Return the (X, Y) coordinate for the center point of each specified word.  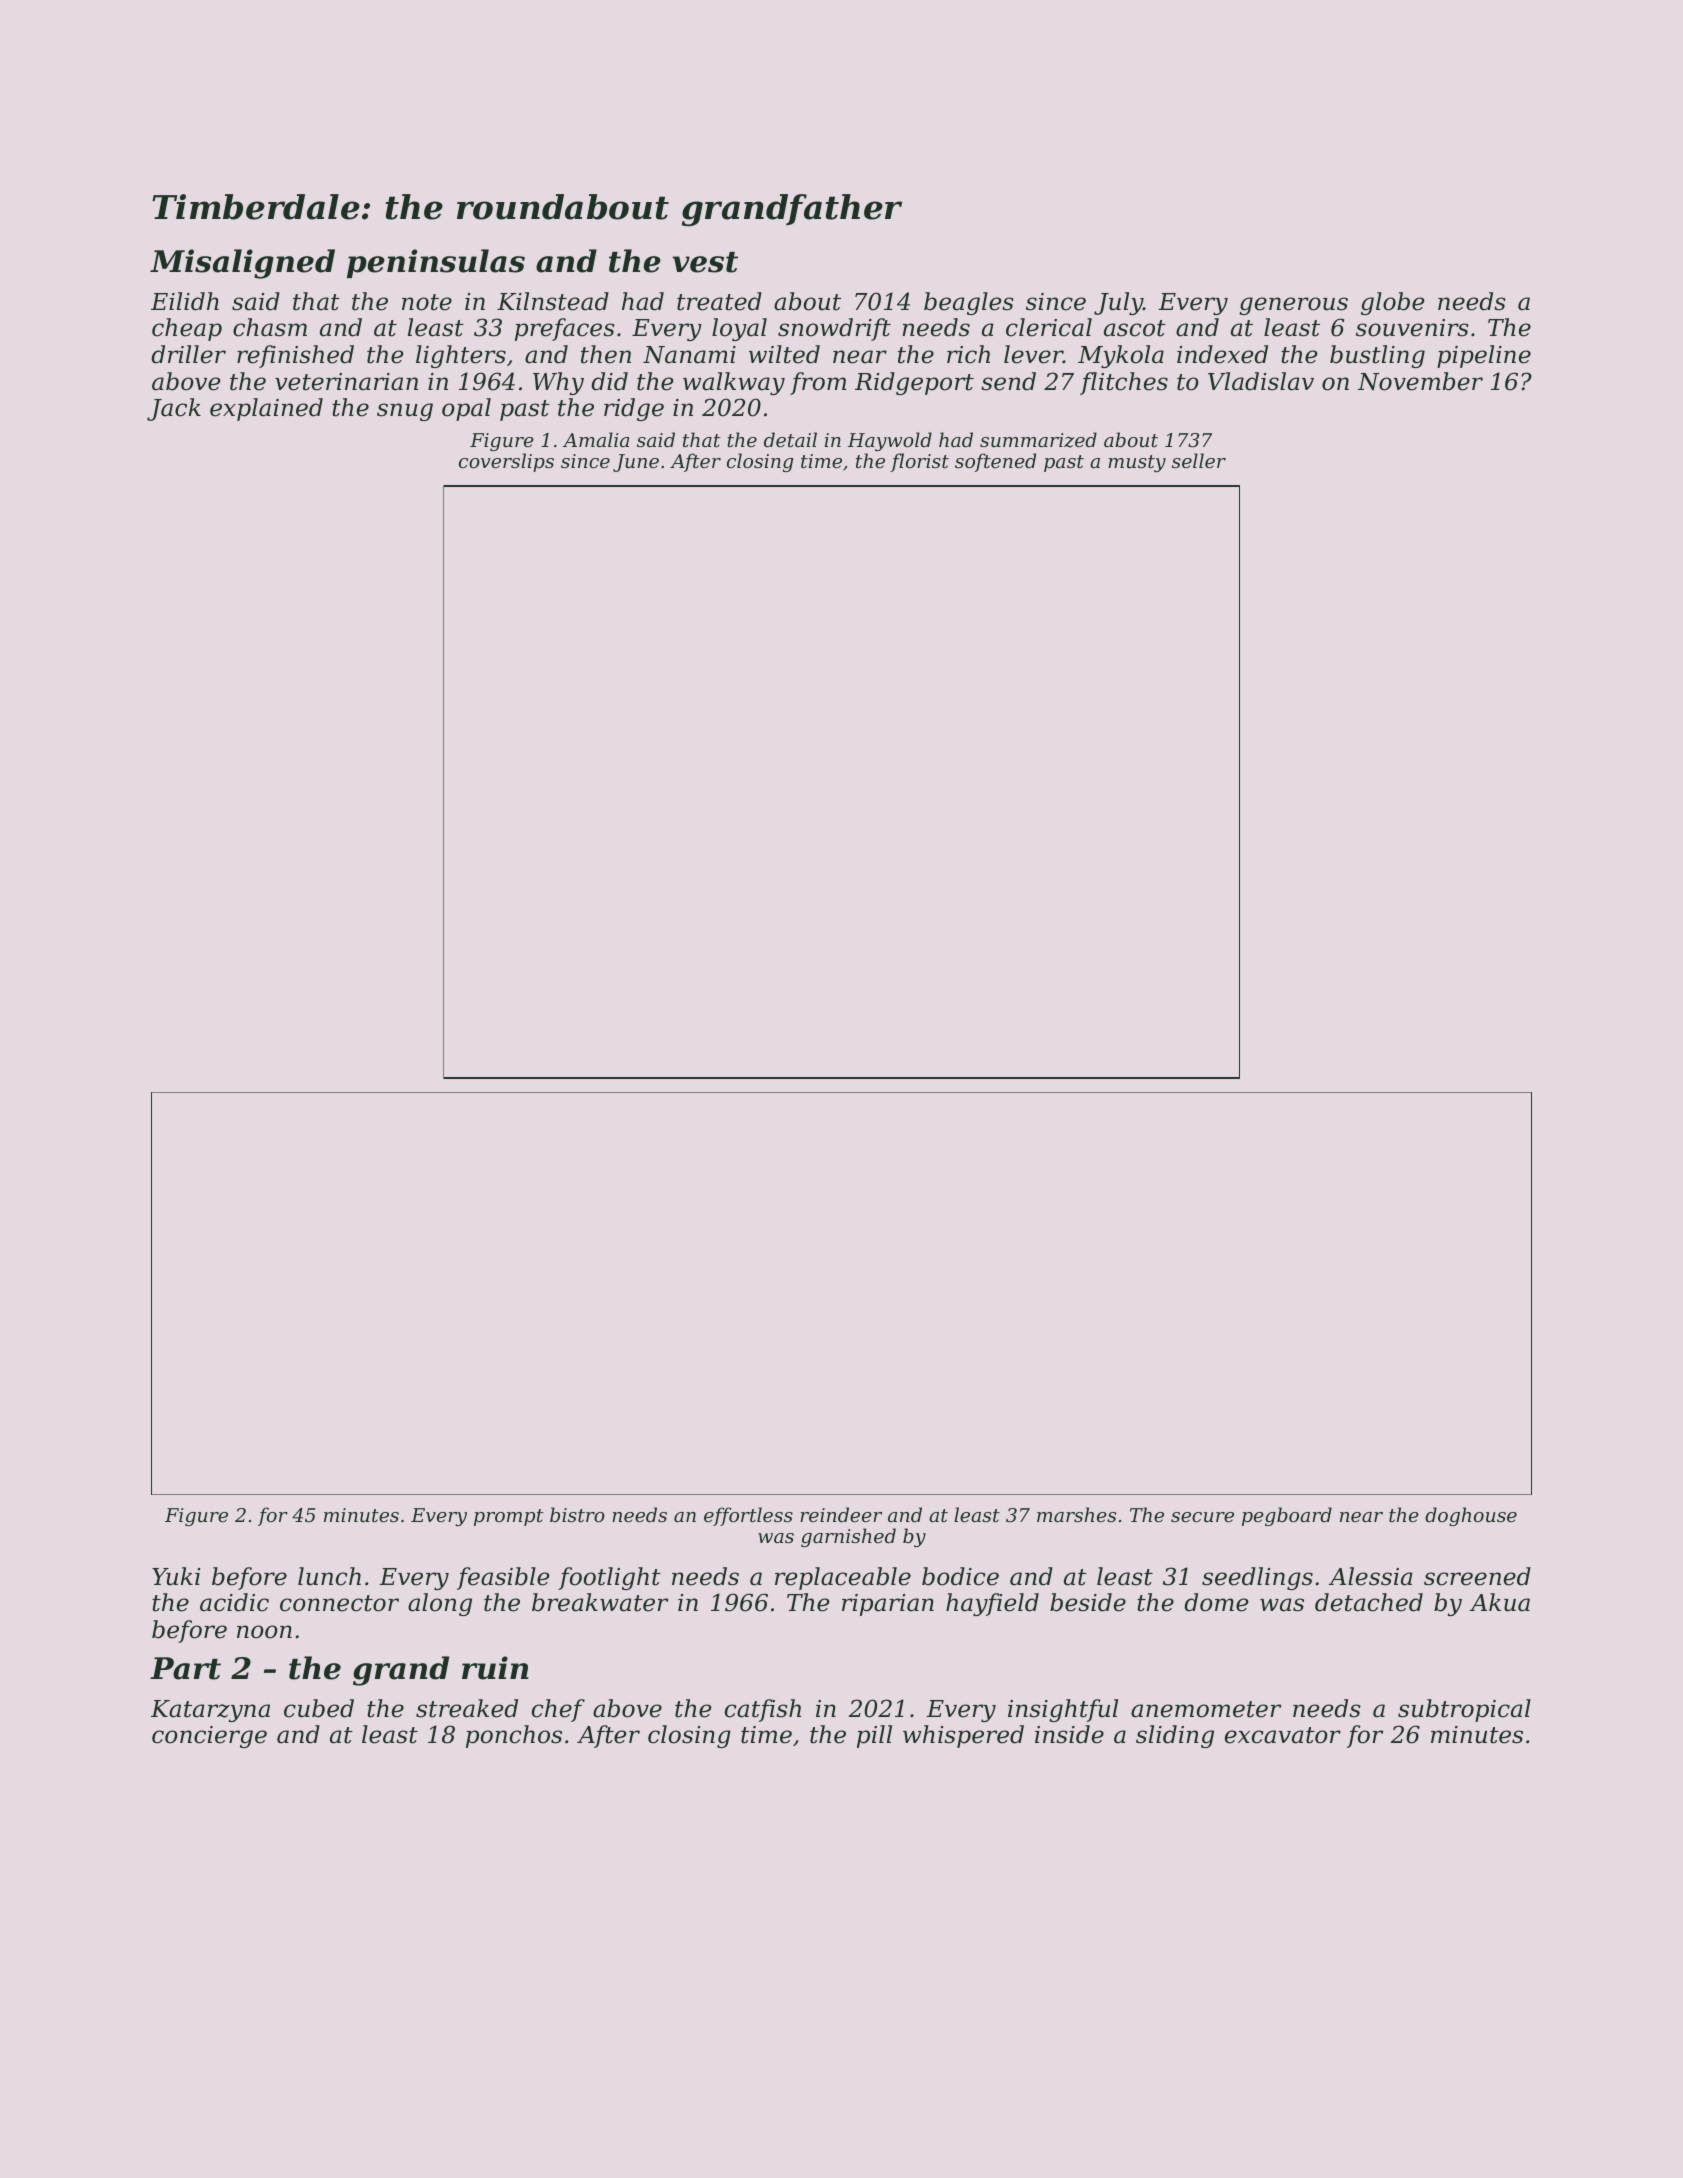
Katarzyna (210, 1711)
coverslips (506, 462)
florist (919, 462)
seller (1199, 460)
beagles (969, 303)
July (1118, 303)
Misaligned (242, 264)
